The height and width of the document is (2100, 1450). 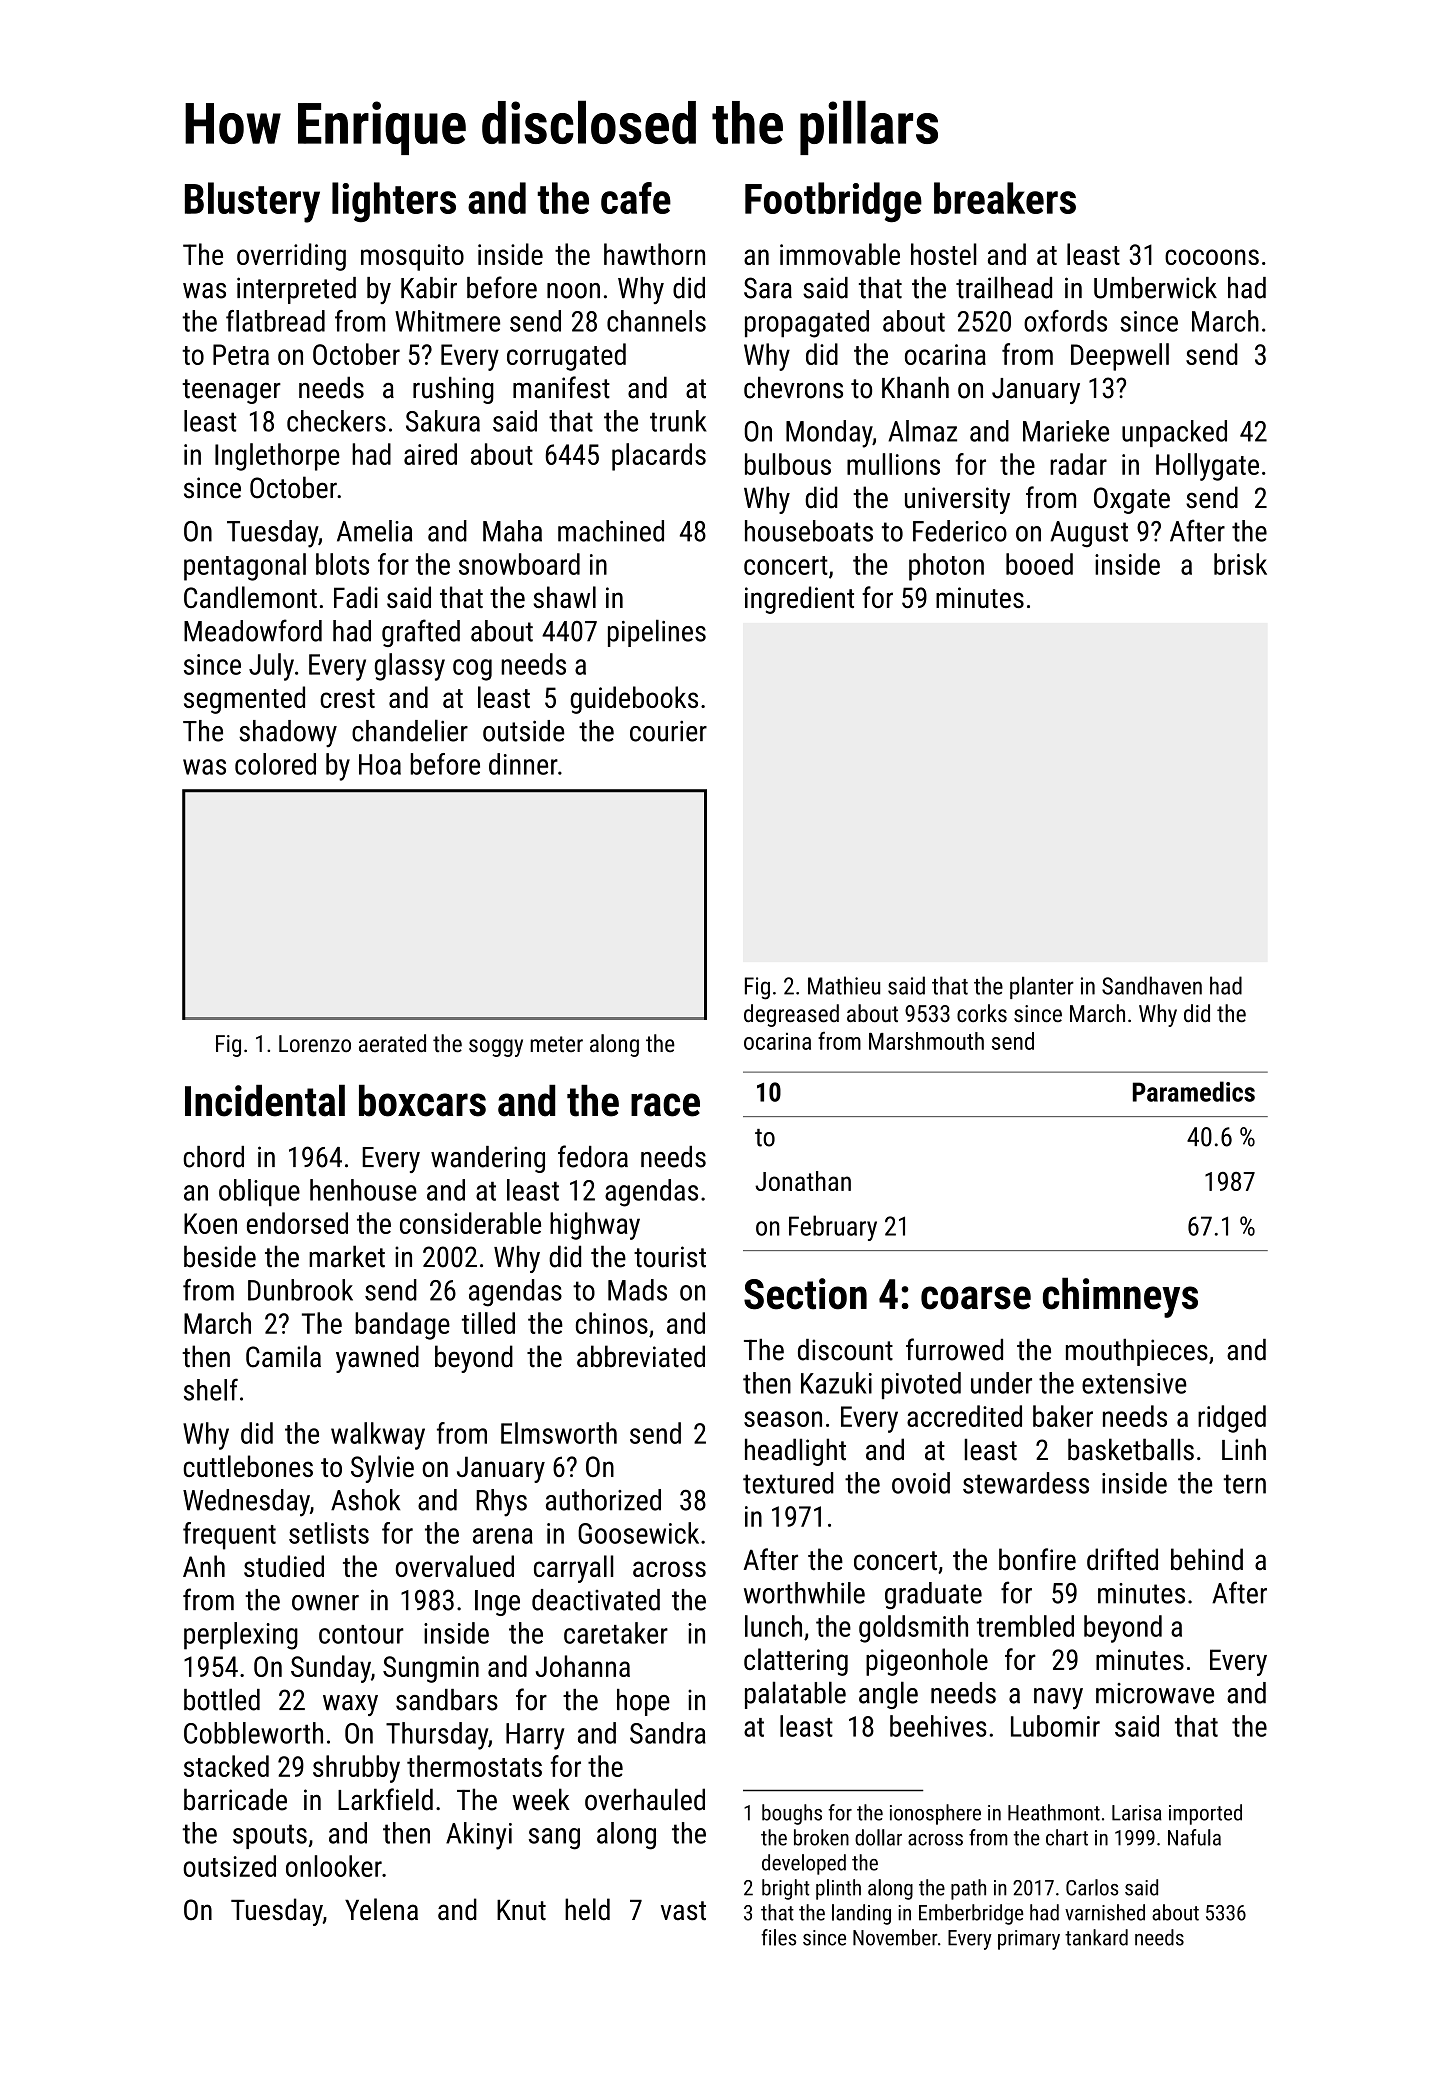 What do you see at coordinates (659, 457) in the document?
I see `placards` at bounding box center [659, 457].
